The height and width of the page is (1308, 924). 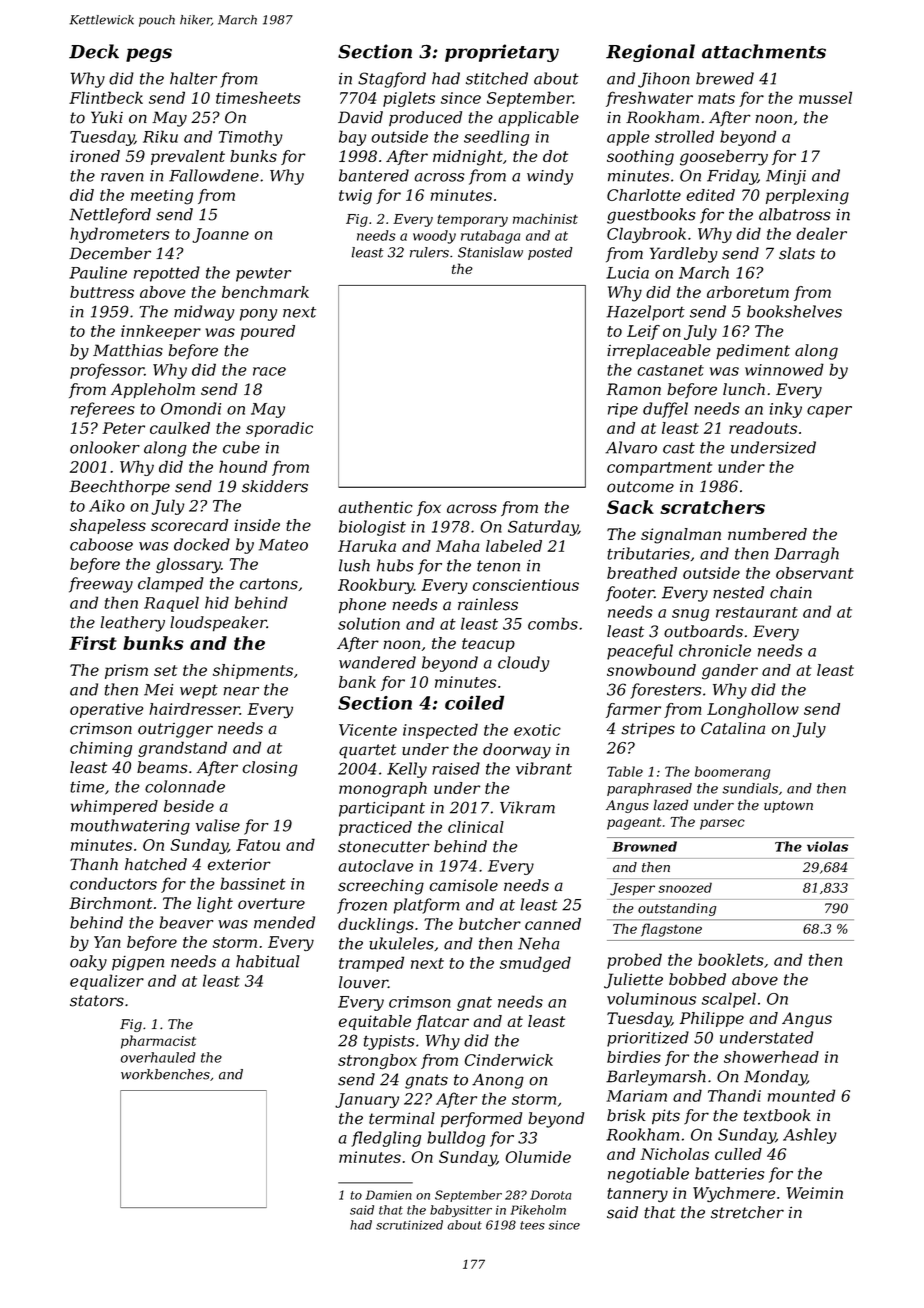 What do you see at coordinates (193, 78) in the page?
I see `halter` at bounding box center [193, 78].
